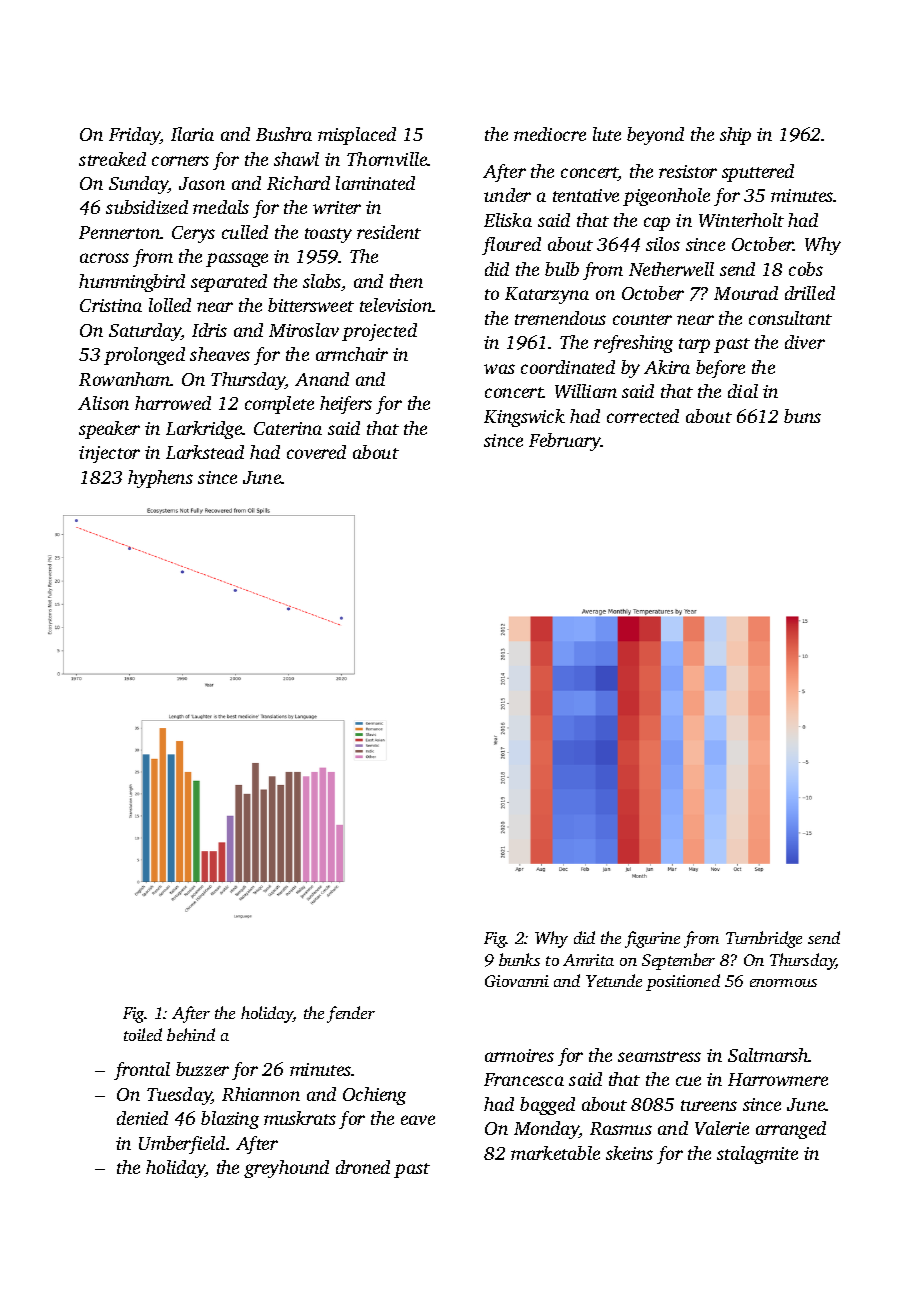 The image size is (924, 1311). What do you see at coordinates (191, 1034) in the image?
I see `behind` at bounding box center [191, 1034].
